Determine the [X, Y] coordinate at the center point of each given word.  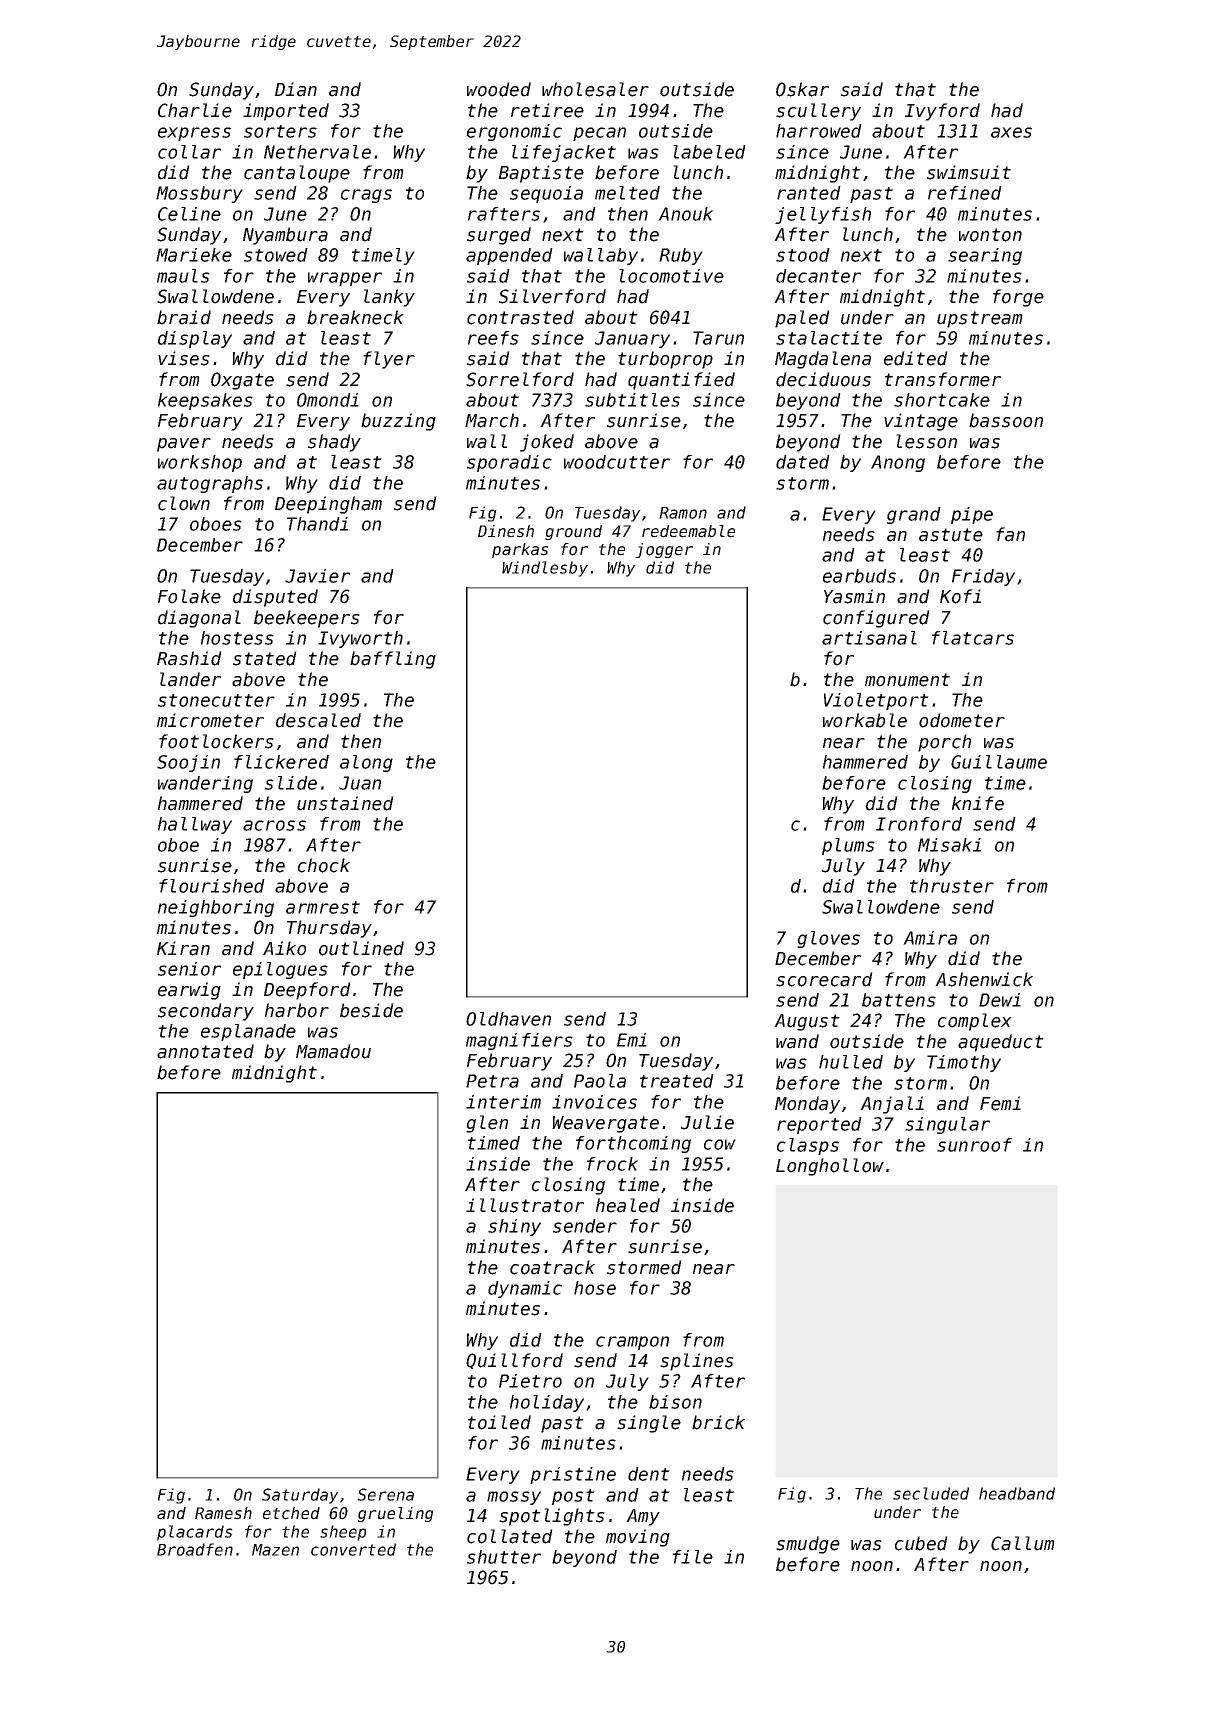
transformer [943, 379]
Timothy [964, 1063]
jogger [664, 550]
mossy [514, 1498]
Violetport [876, 701]
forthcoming [633, 1144]
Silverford [552, 296]
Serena [385, 1494]
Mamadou [333, 1051]
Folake [189, 596]
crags [366, 196]
